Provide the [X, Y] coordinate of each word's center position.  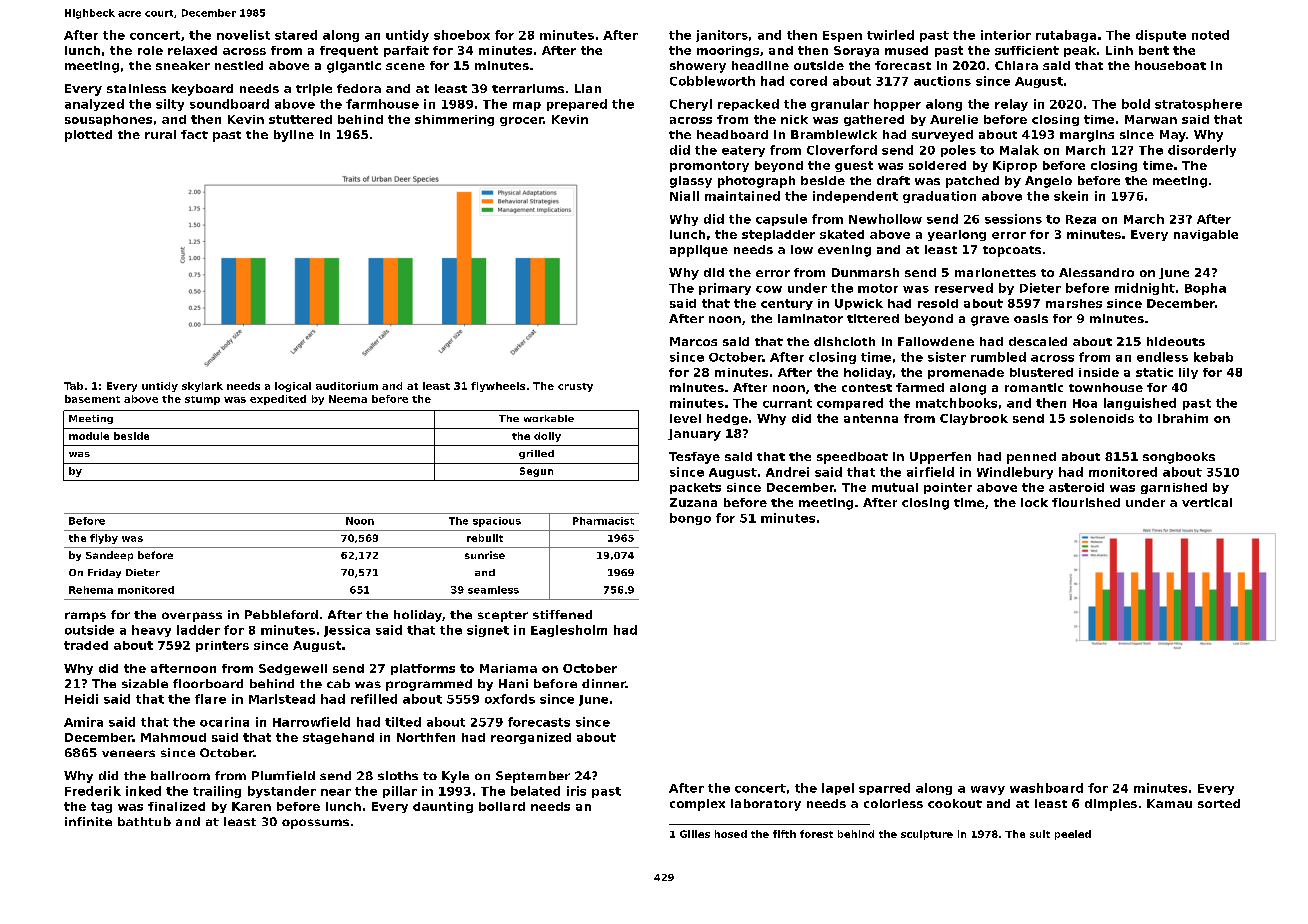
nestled [239, 65]
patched [972, 182]
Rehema [91, 590]
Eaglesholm [569, 631]
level [685, 418]
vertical [1207, 502]
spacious [497, 522]
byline [294, 136]
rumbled [998, 357]
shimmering [454, 120]
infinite [88, 821]
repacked [748, 105]
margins [1087, 136]
